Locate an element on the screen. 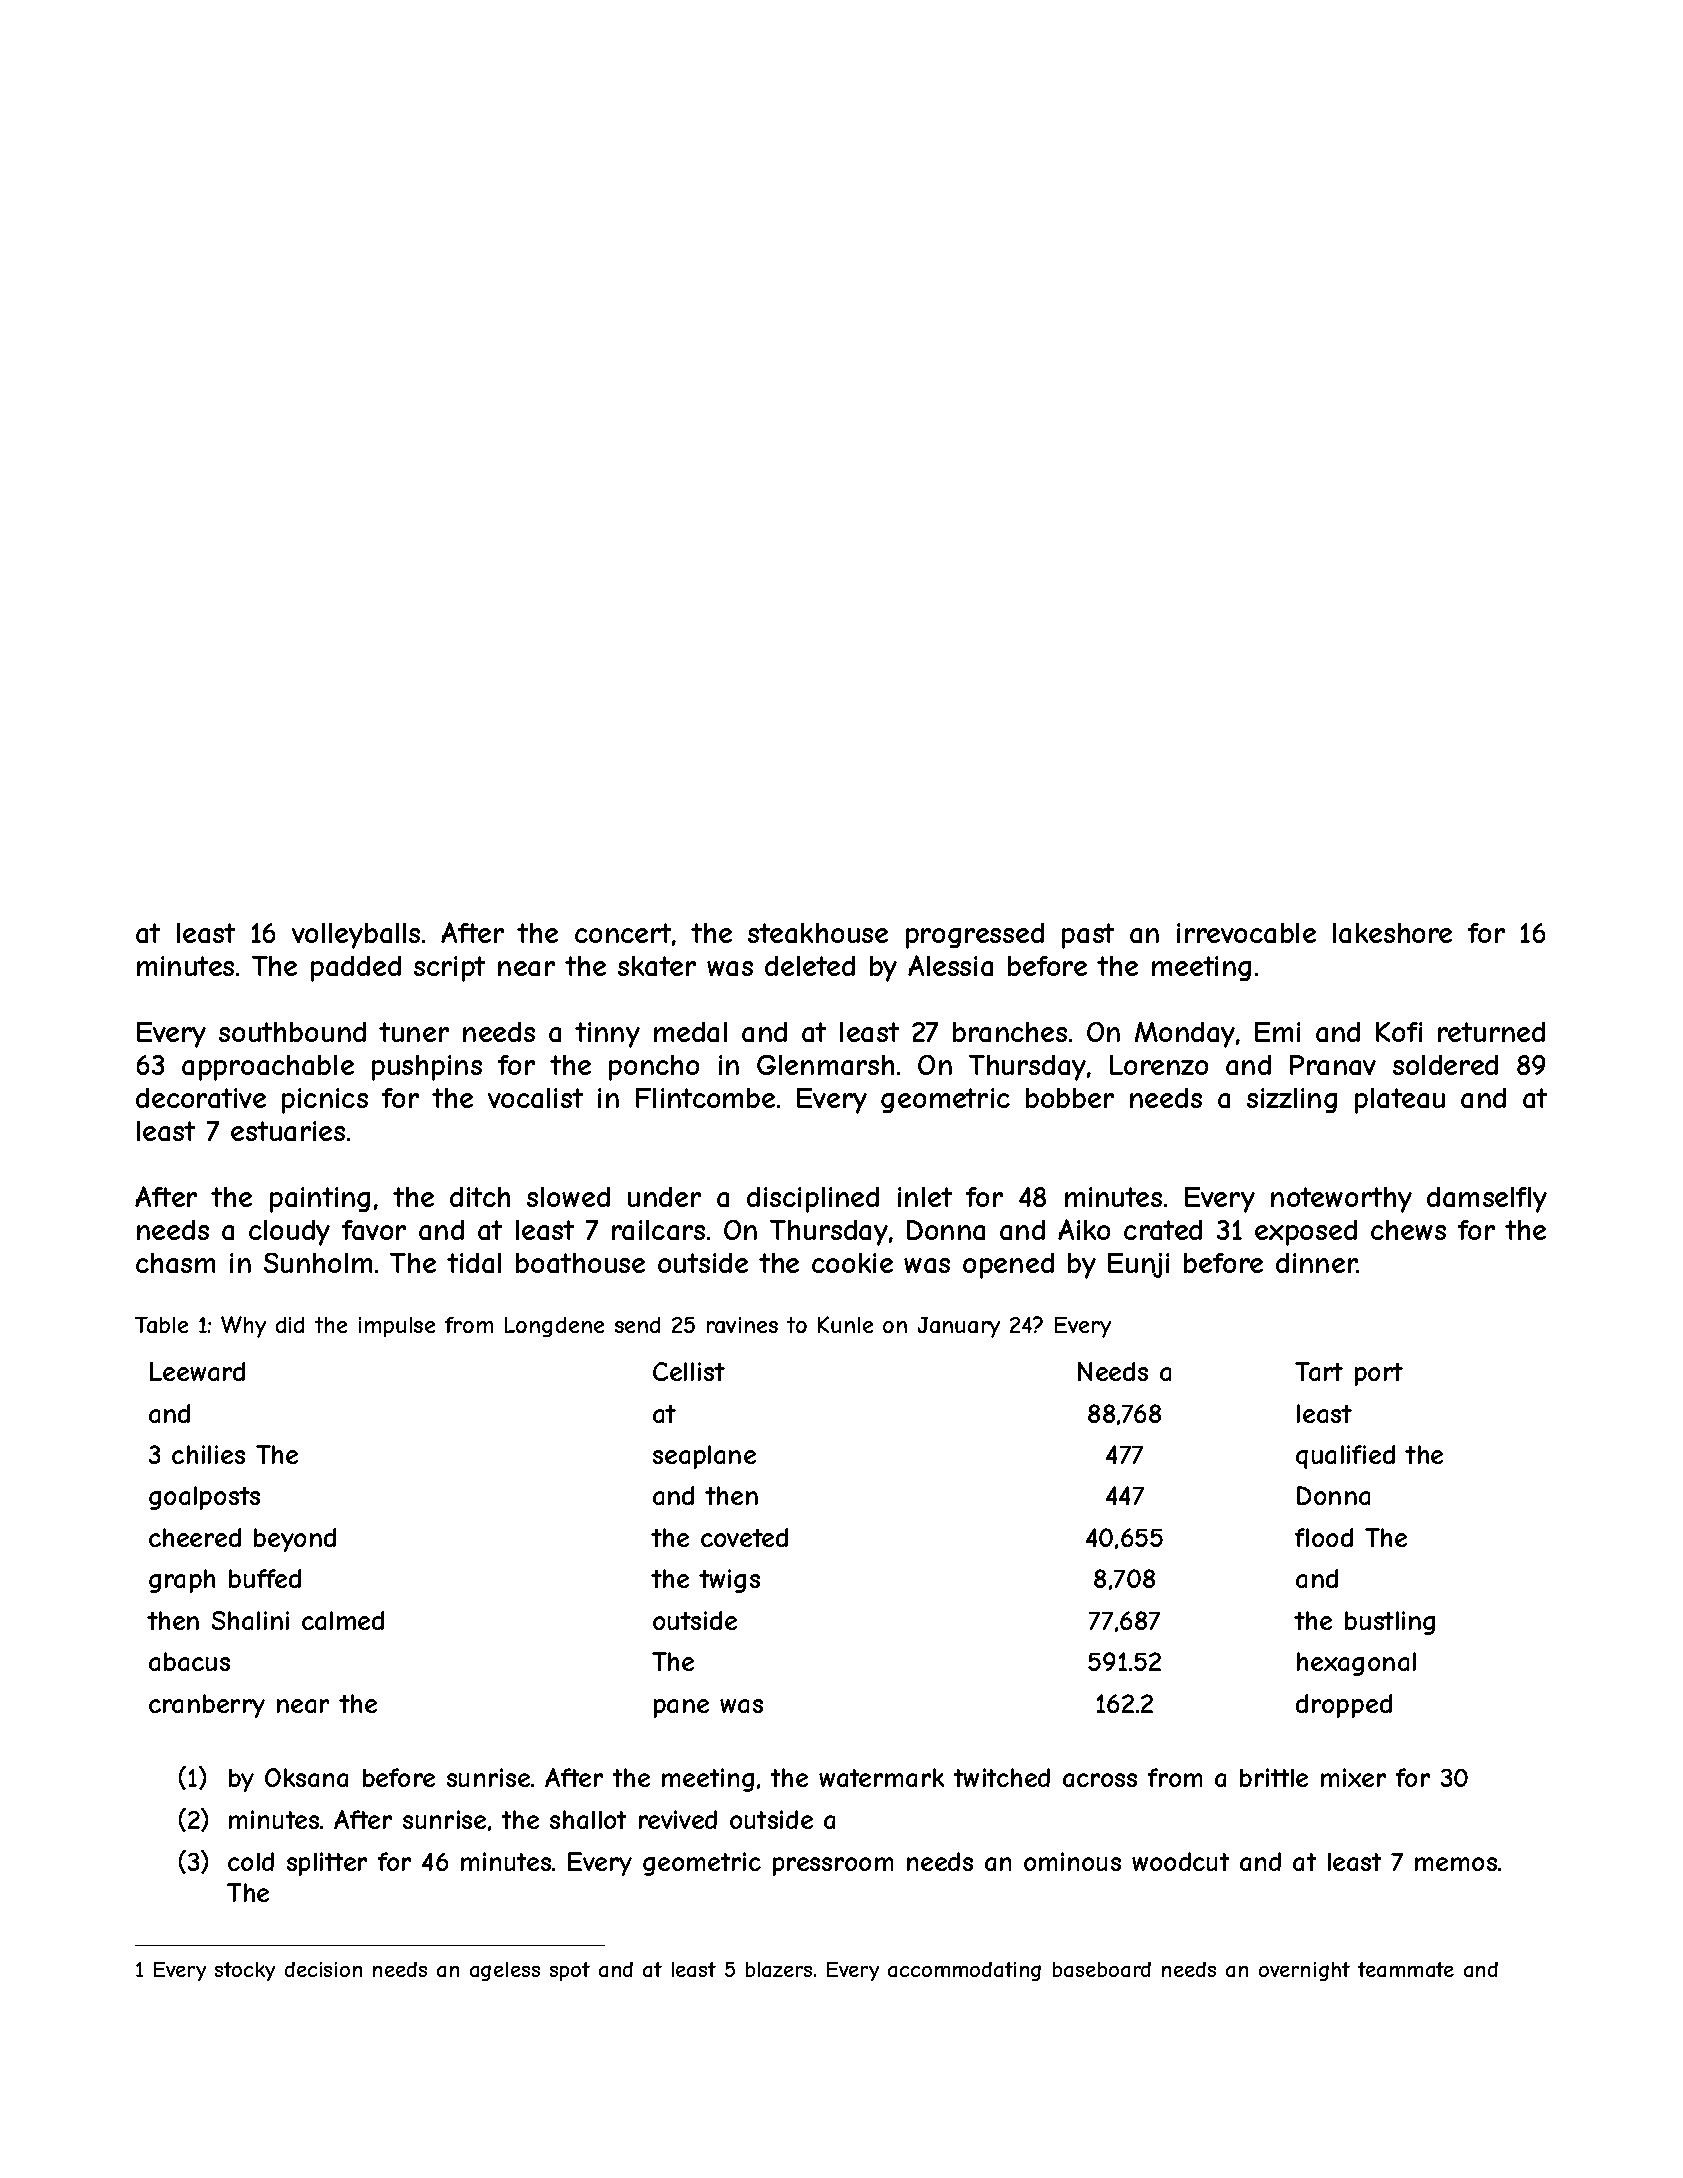  calmed is located at coordinates (343, 1620).
